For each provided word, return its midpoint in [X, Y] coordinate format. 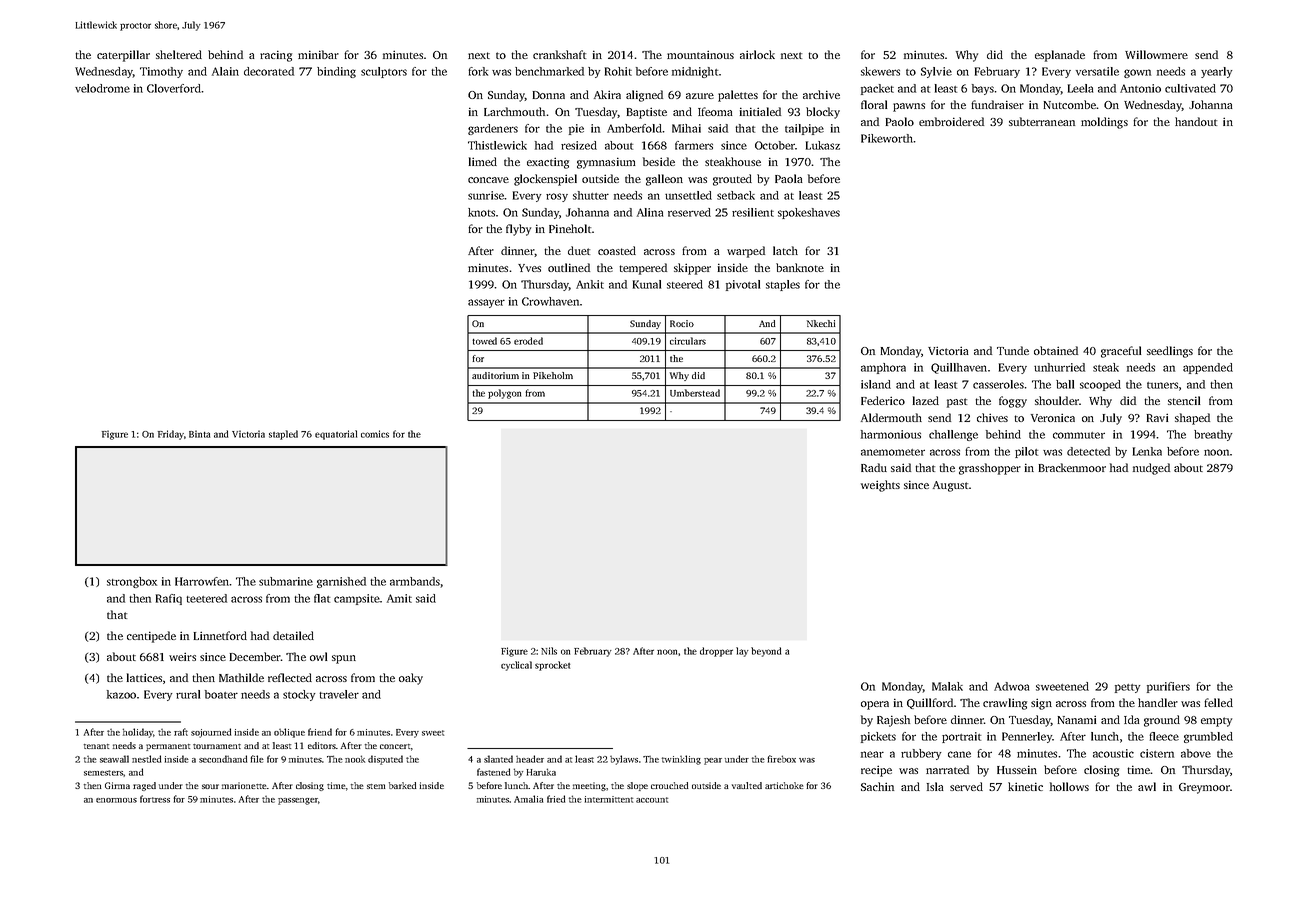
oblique [289, 733]
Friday [171, 435]
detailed [293, 635]
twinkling [681, 760]
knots [481, 212]
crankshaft [559, 54]
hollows [1069, 786]
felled [1218, 702]
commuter [1079, 435]
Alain [225, 71]
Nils [549, 651]
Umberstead [695, 393]
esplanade [1060, 56]
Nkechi [821, 323]
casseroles [998, 384]
